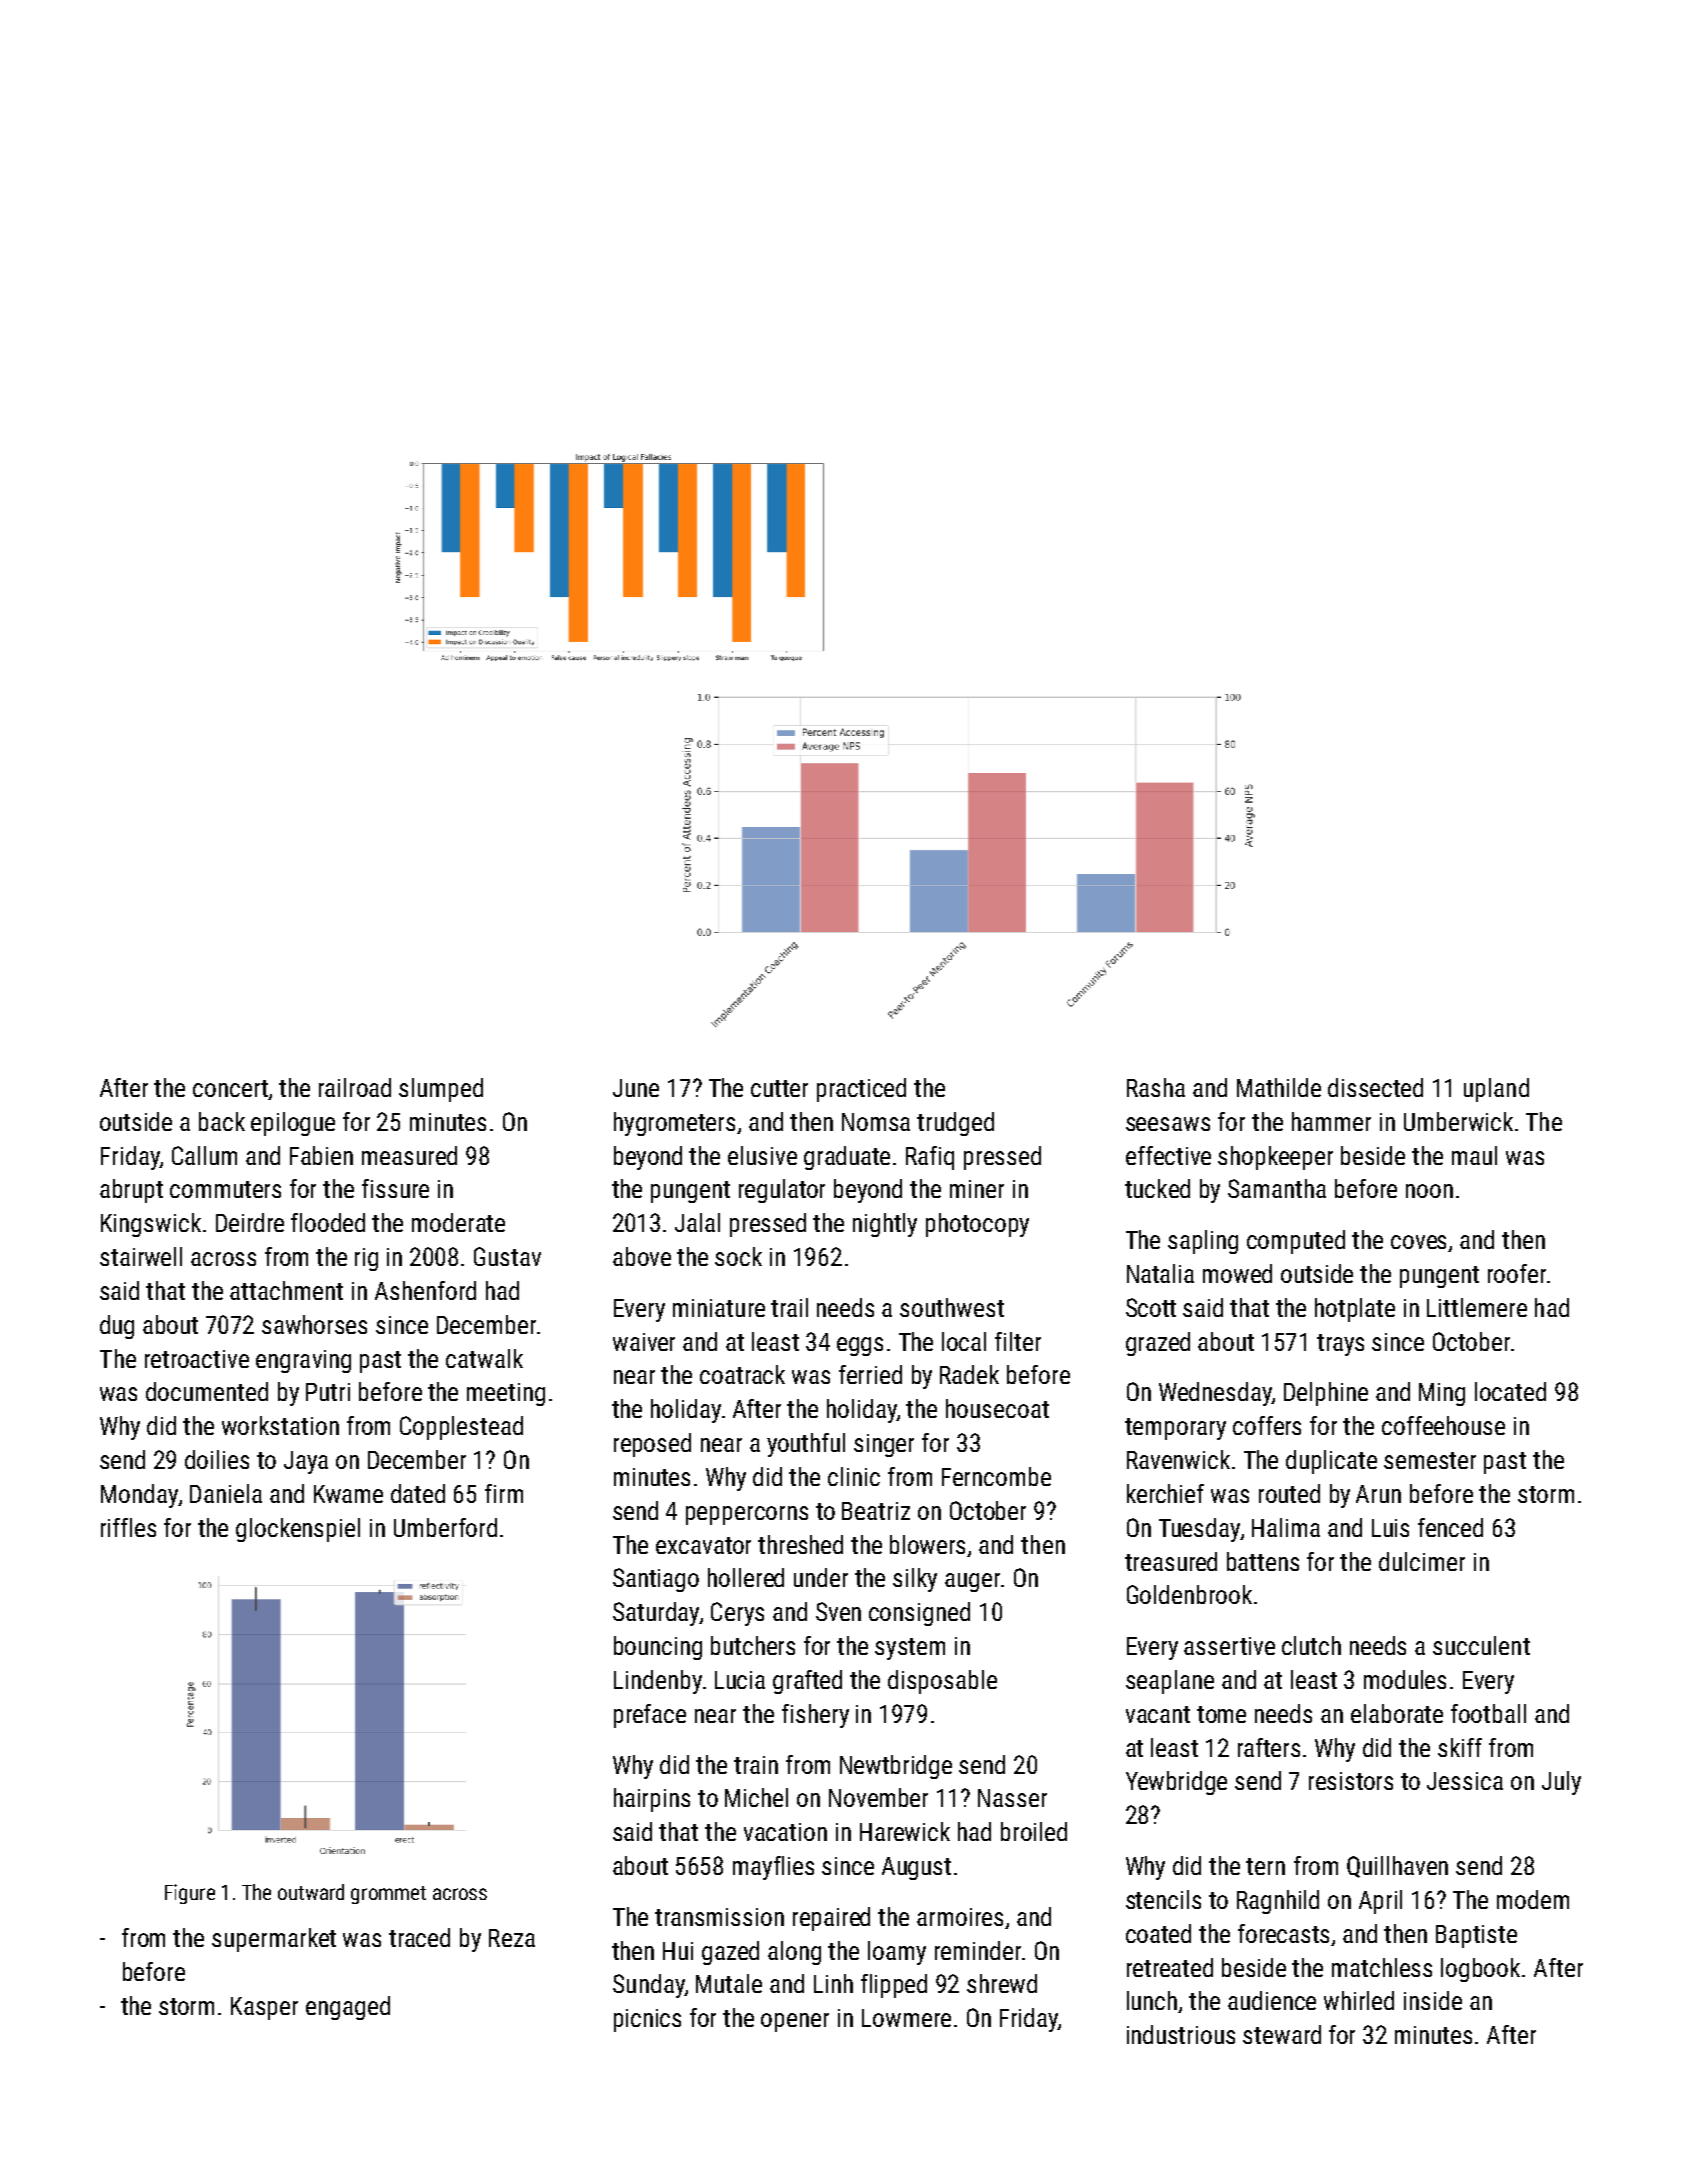  What do you see at coordinates (1158, 1344) in the image?
I see `grazed` at bounding box center [1158, 1344].
